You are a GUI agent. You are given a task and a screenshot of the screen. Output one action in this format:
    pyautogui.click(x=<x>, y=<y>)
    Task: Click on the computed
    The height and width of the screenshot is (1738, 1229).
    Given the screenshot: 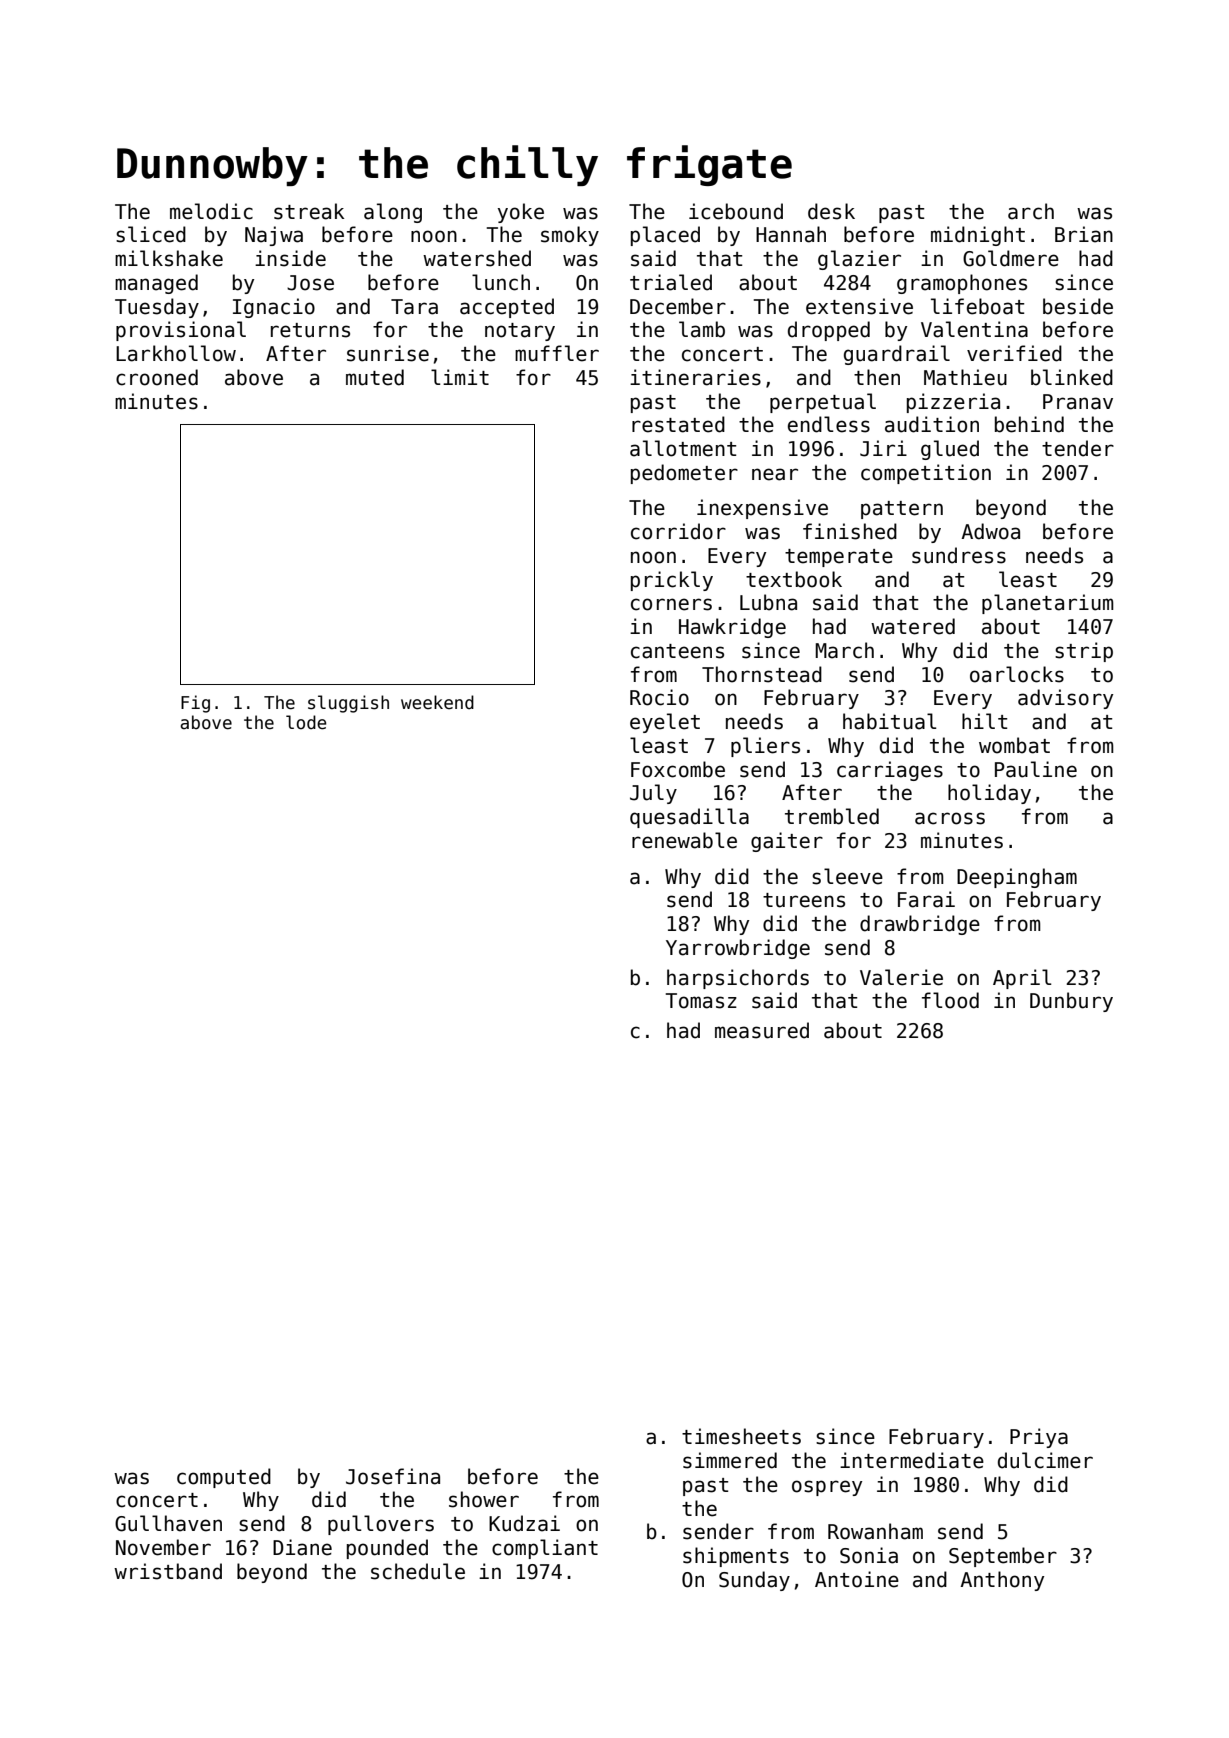 What is the action you would take?
    pyautogui.click(x=224, y=1478)
